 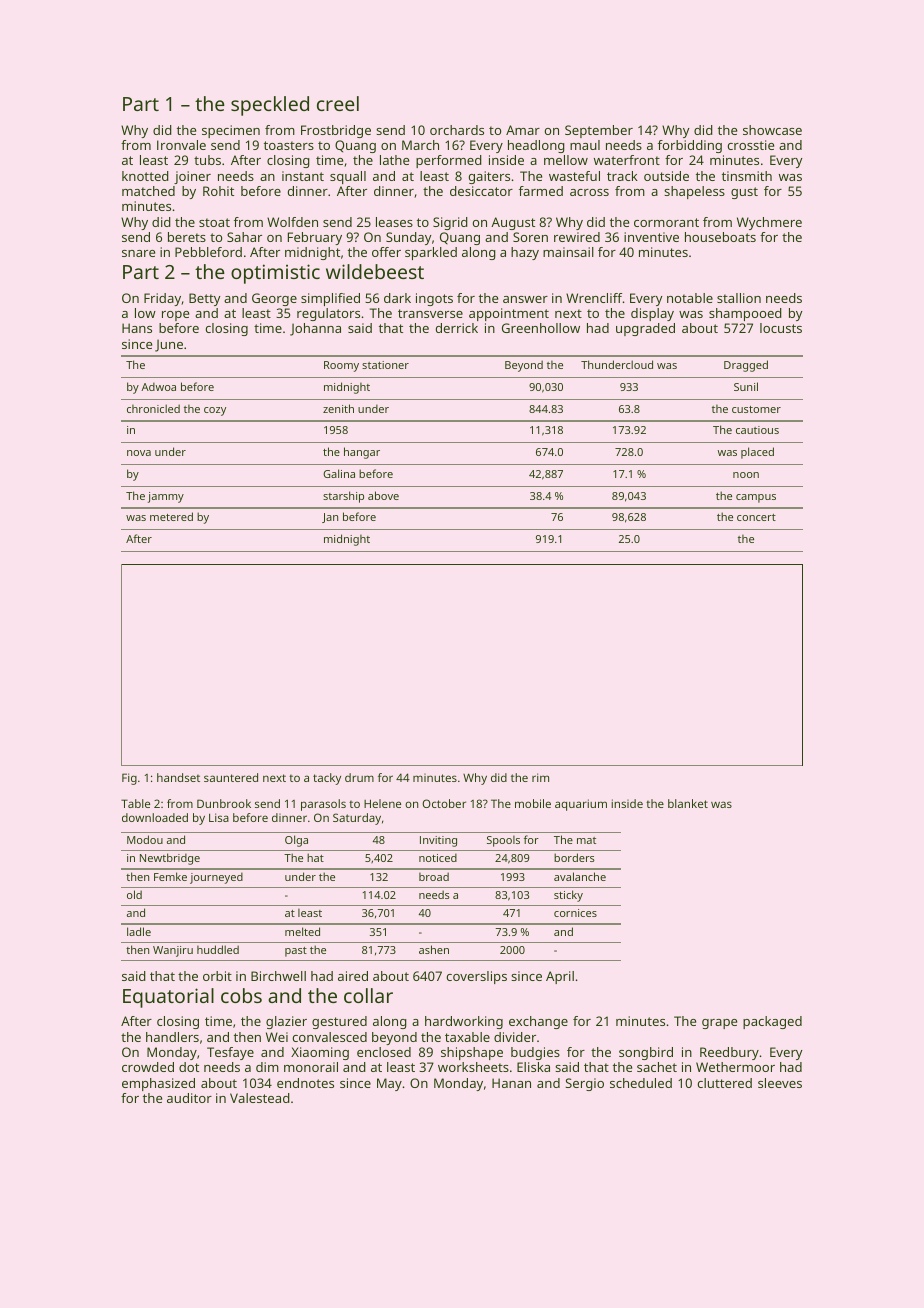 What do you see at coordinates (270, 106) in the image?
I see `speckled` at bounding box center [270, 106].
